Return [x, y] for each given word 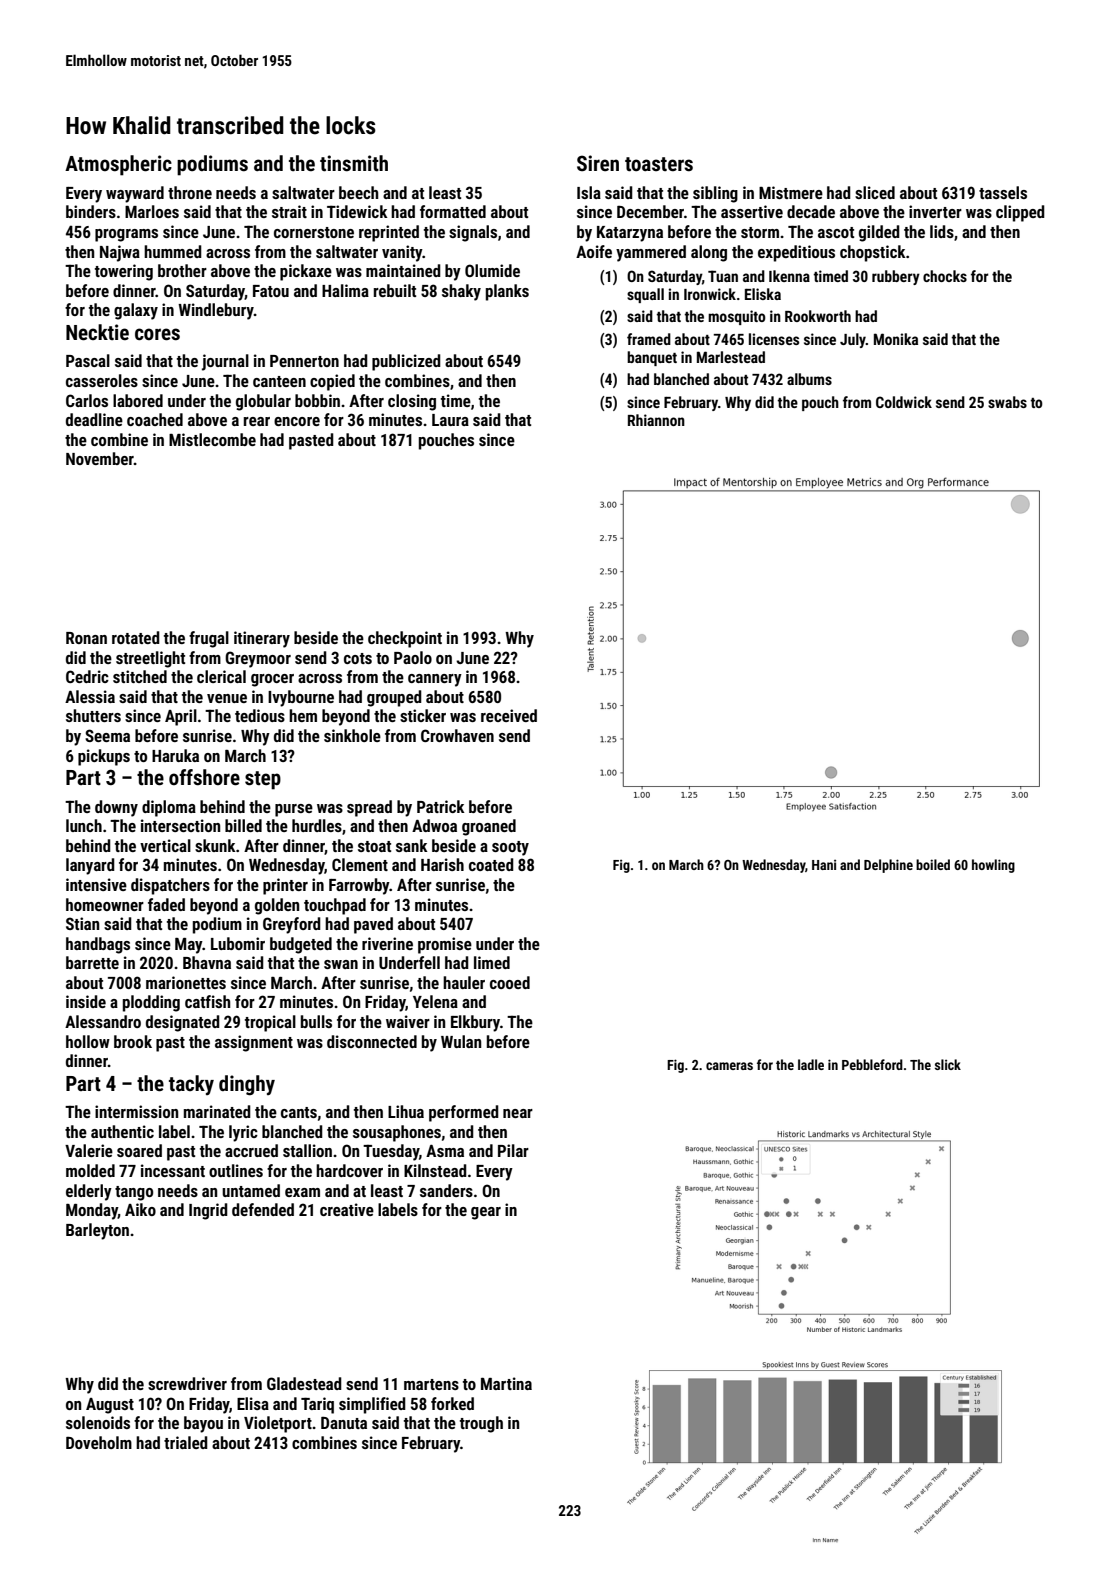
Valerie [89, 1150]
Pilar [513, 1150]
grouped [394, 698]
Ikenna [789, 276]
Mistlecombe [212, 439]
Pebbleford [872, 1064]
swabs [1007, 402]
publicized [406, 362]
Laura [450, 420]
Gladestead [304, 1383]
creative [347, 1209]
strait [289, 211]
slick [948, 1064]
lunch [84, 825]
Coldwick [904, 402]
